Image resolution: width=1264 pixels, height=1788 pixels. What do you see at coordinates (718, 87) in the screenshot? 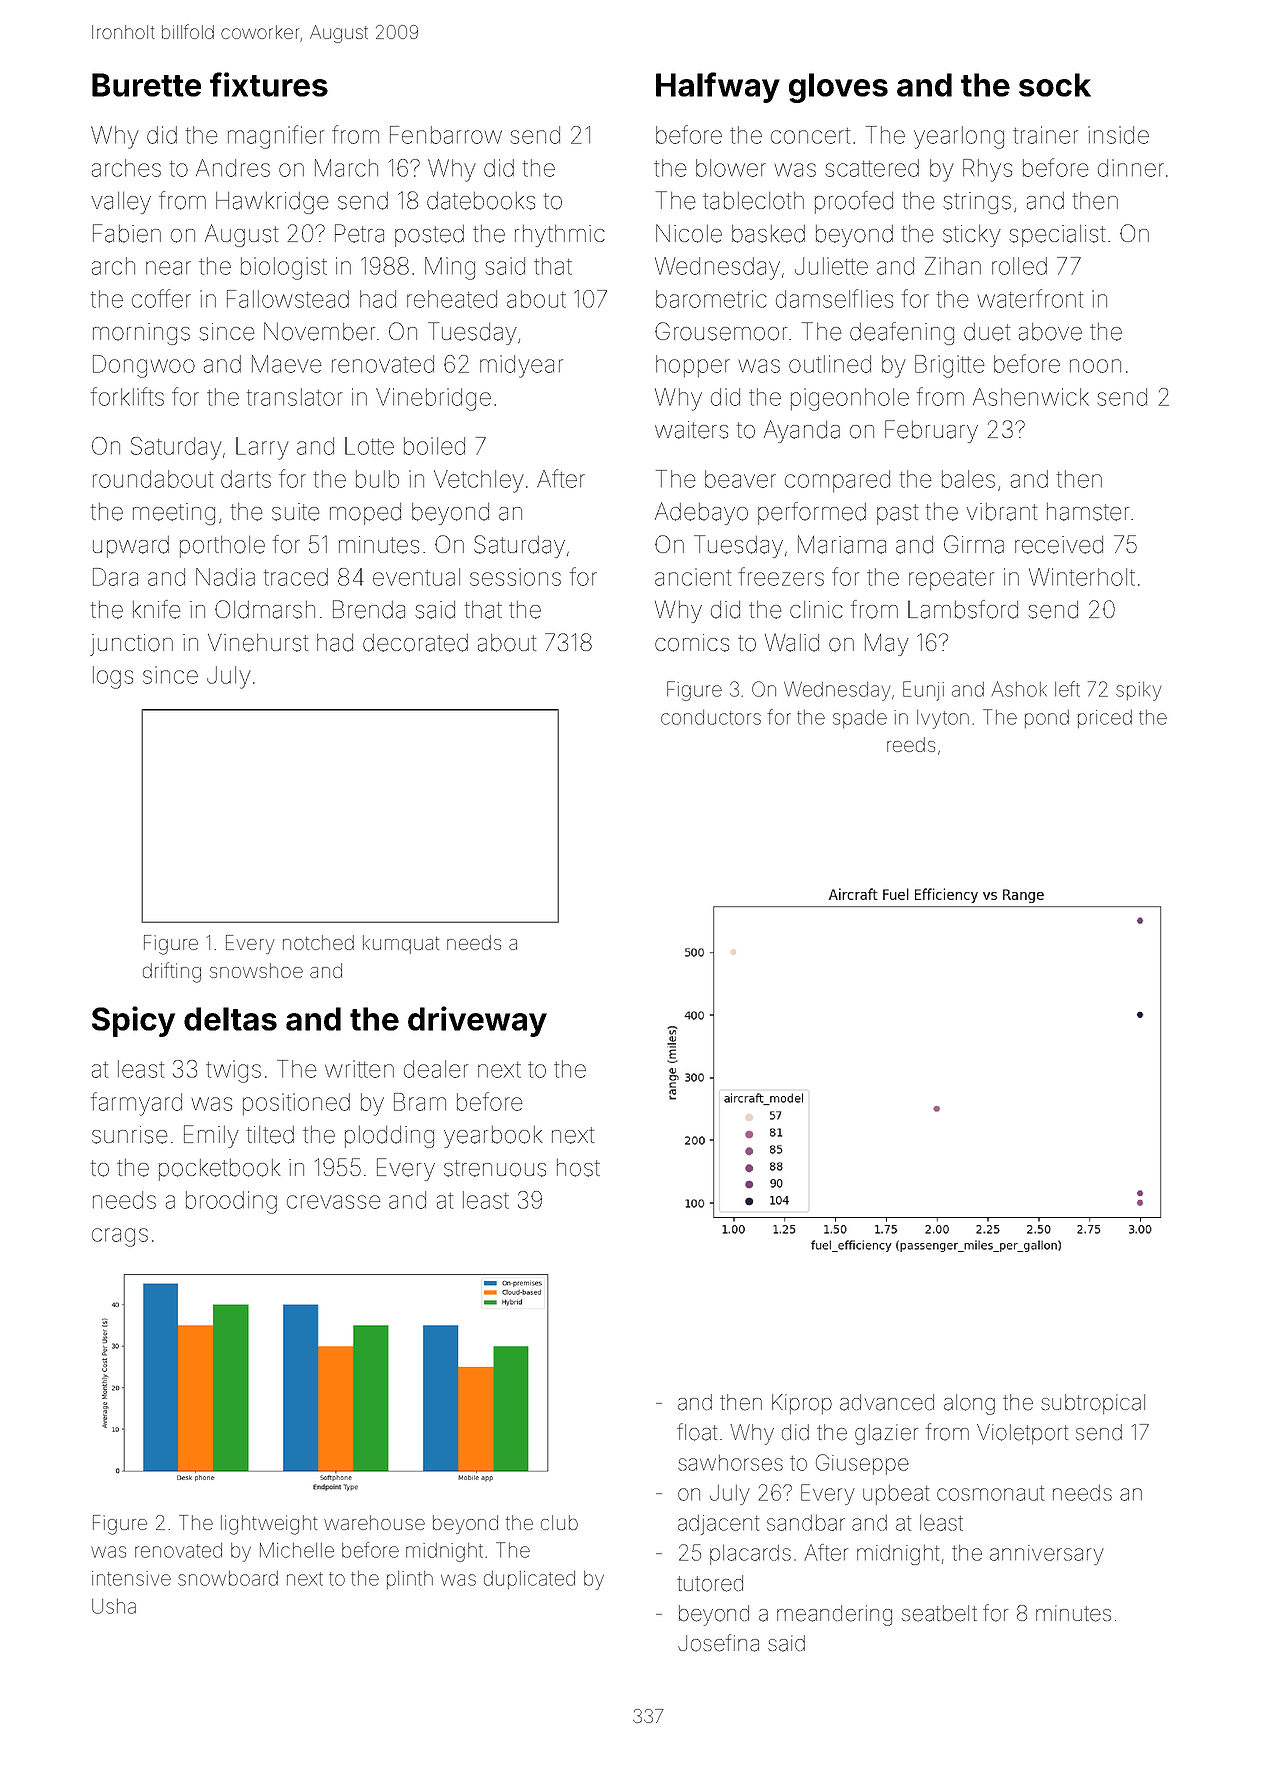
I see `Halfway` at bounding box center [718, 87].
